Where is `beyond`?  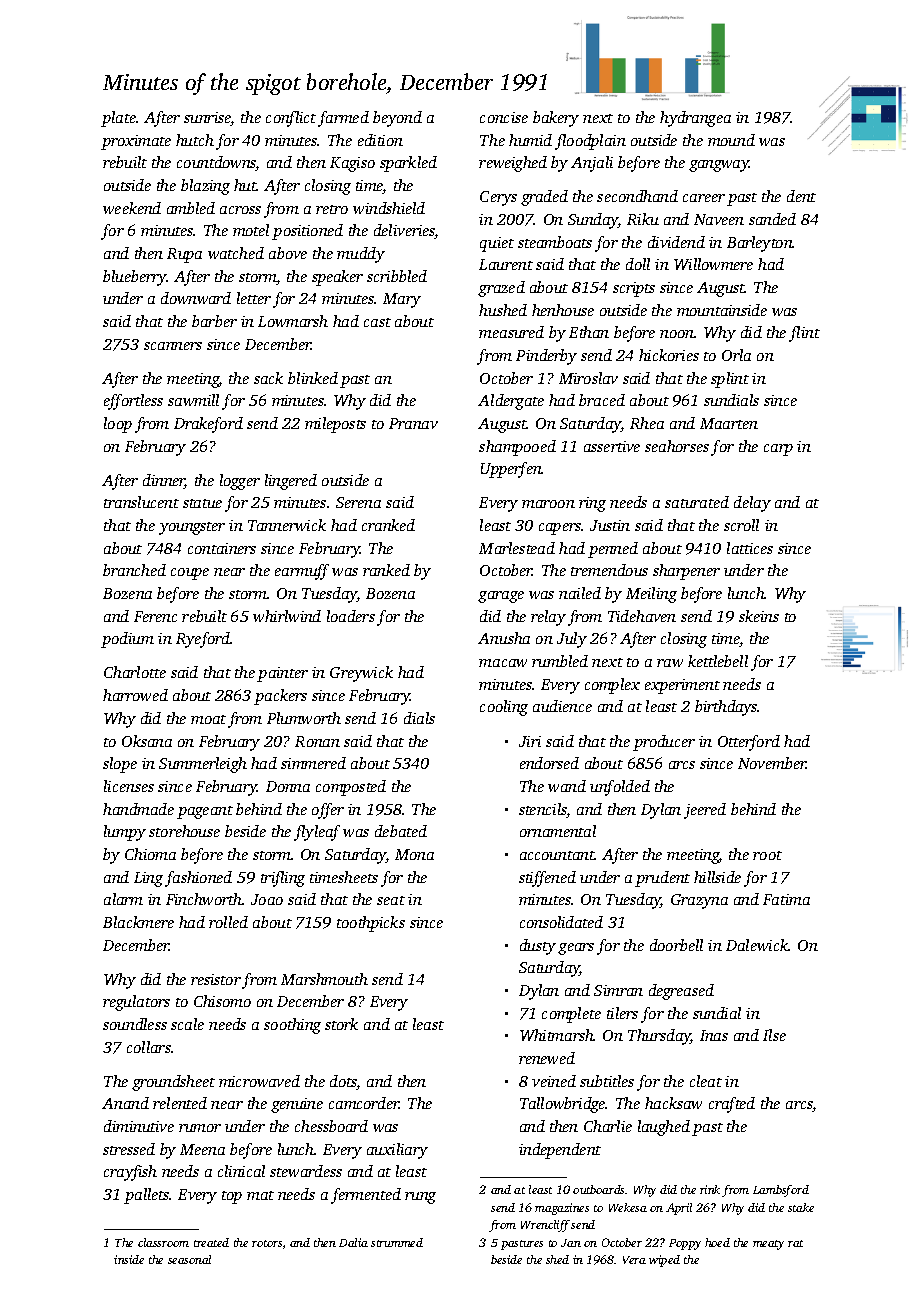 beyond is located at coordinates (397, 119).
